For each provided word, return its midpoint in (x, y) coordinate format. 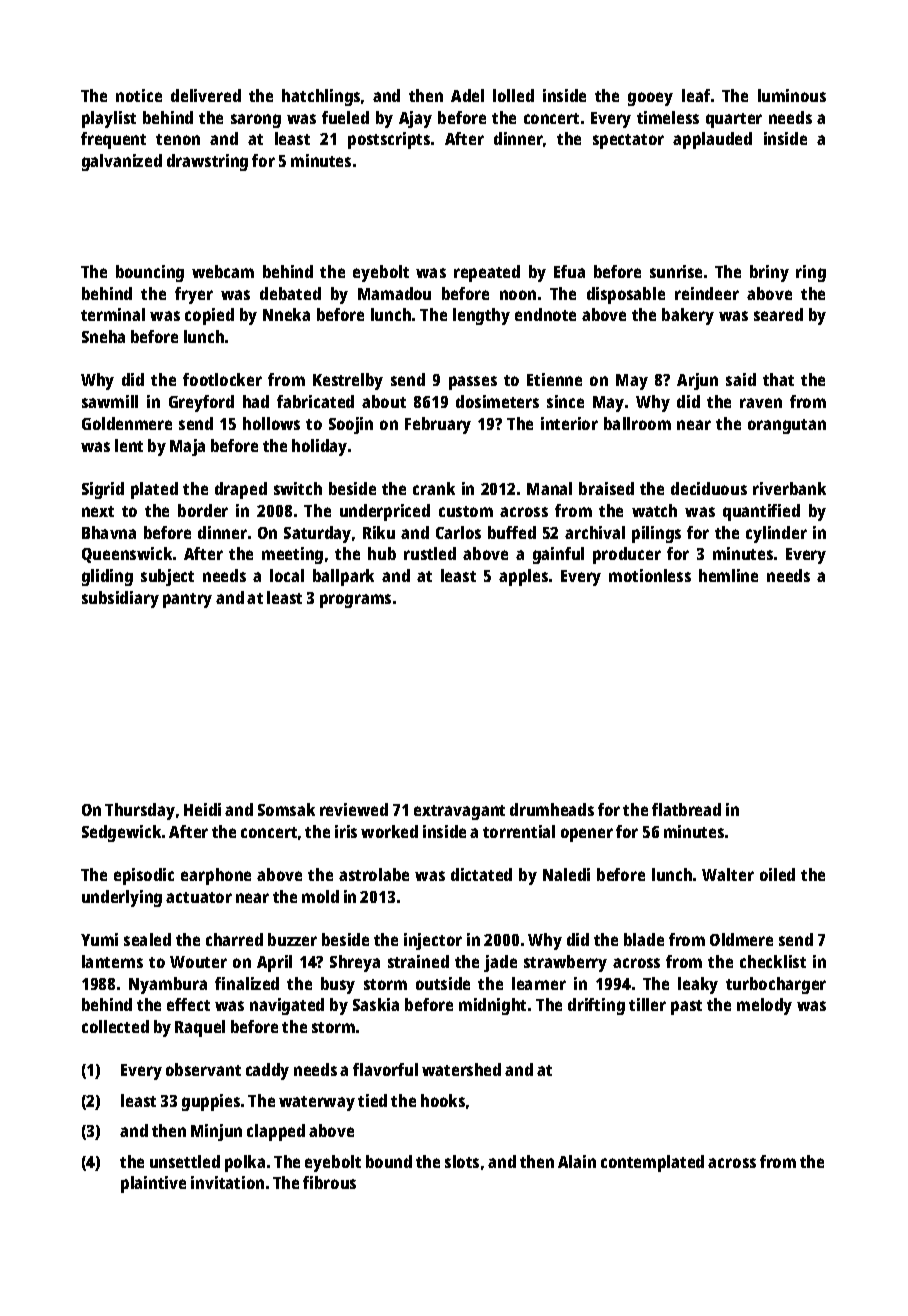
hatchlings (321, 97)
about (384, 401)
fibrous (329, 1182)
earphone (216, 876)
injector (433, 941)
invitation (227, 1182)
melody (764, 1006)
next (98, 511)
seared (778, 314)
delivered (206, 95)
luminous (792, 95)
